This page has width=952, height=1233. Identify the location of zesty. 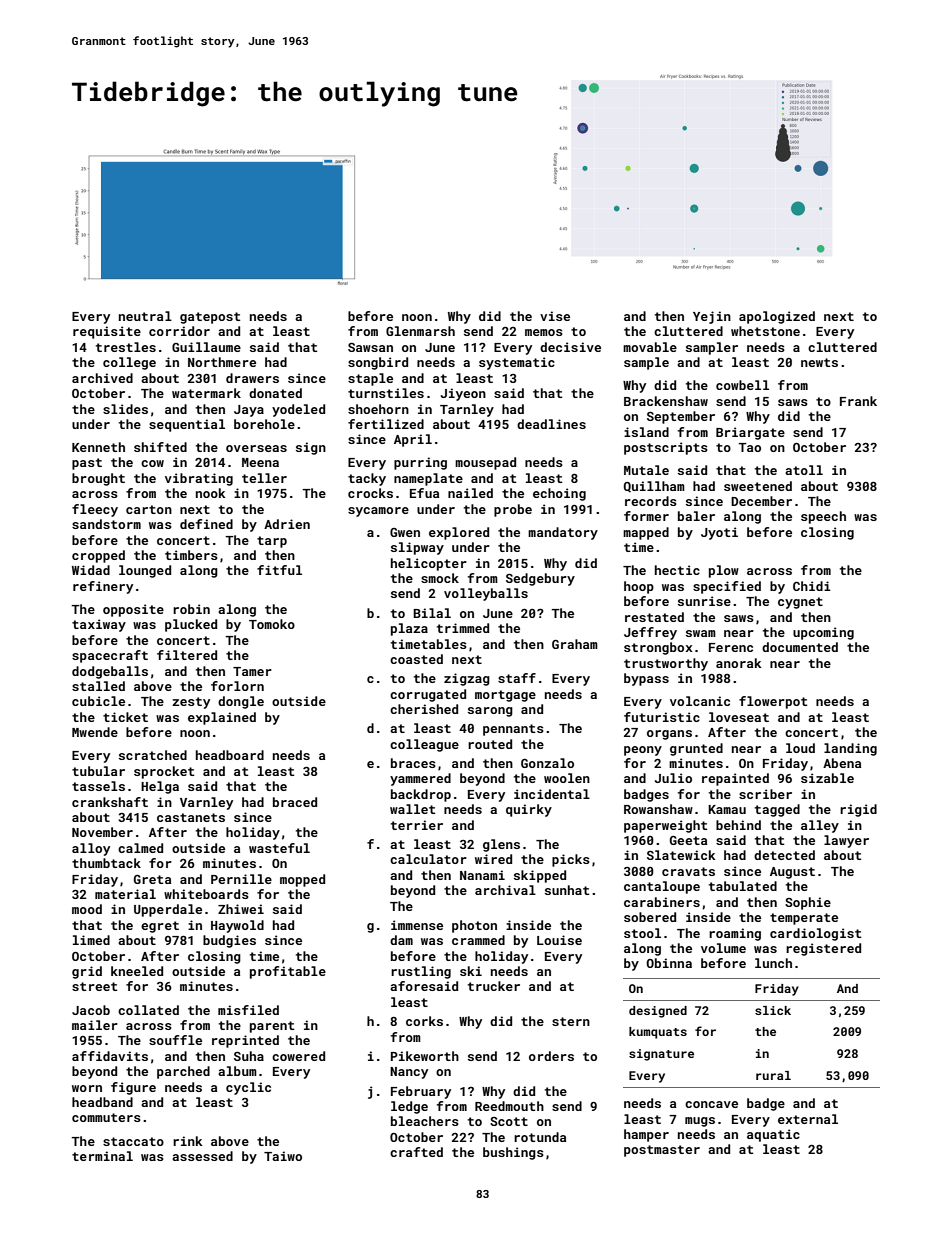
(191, 703).
